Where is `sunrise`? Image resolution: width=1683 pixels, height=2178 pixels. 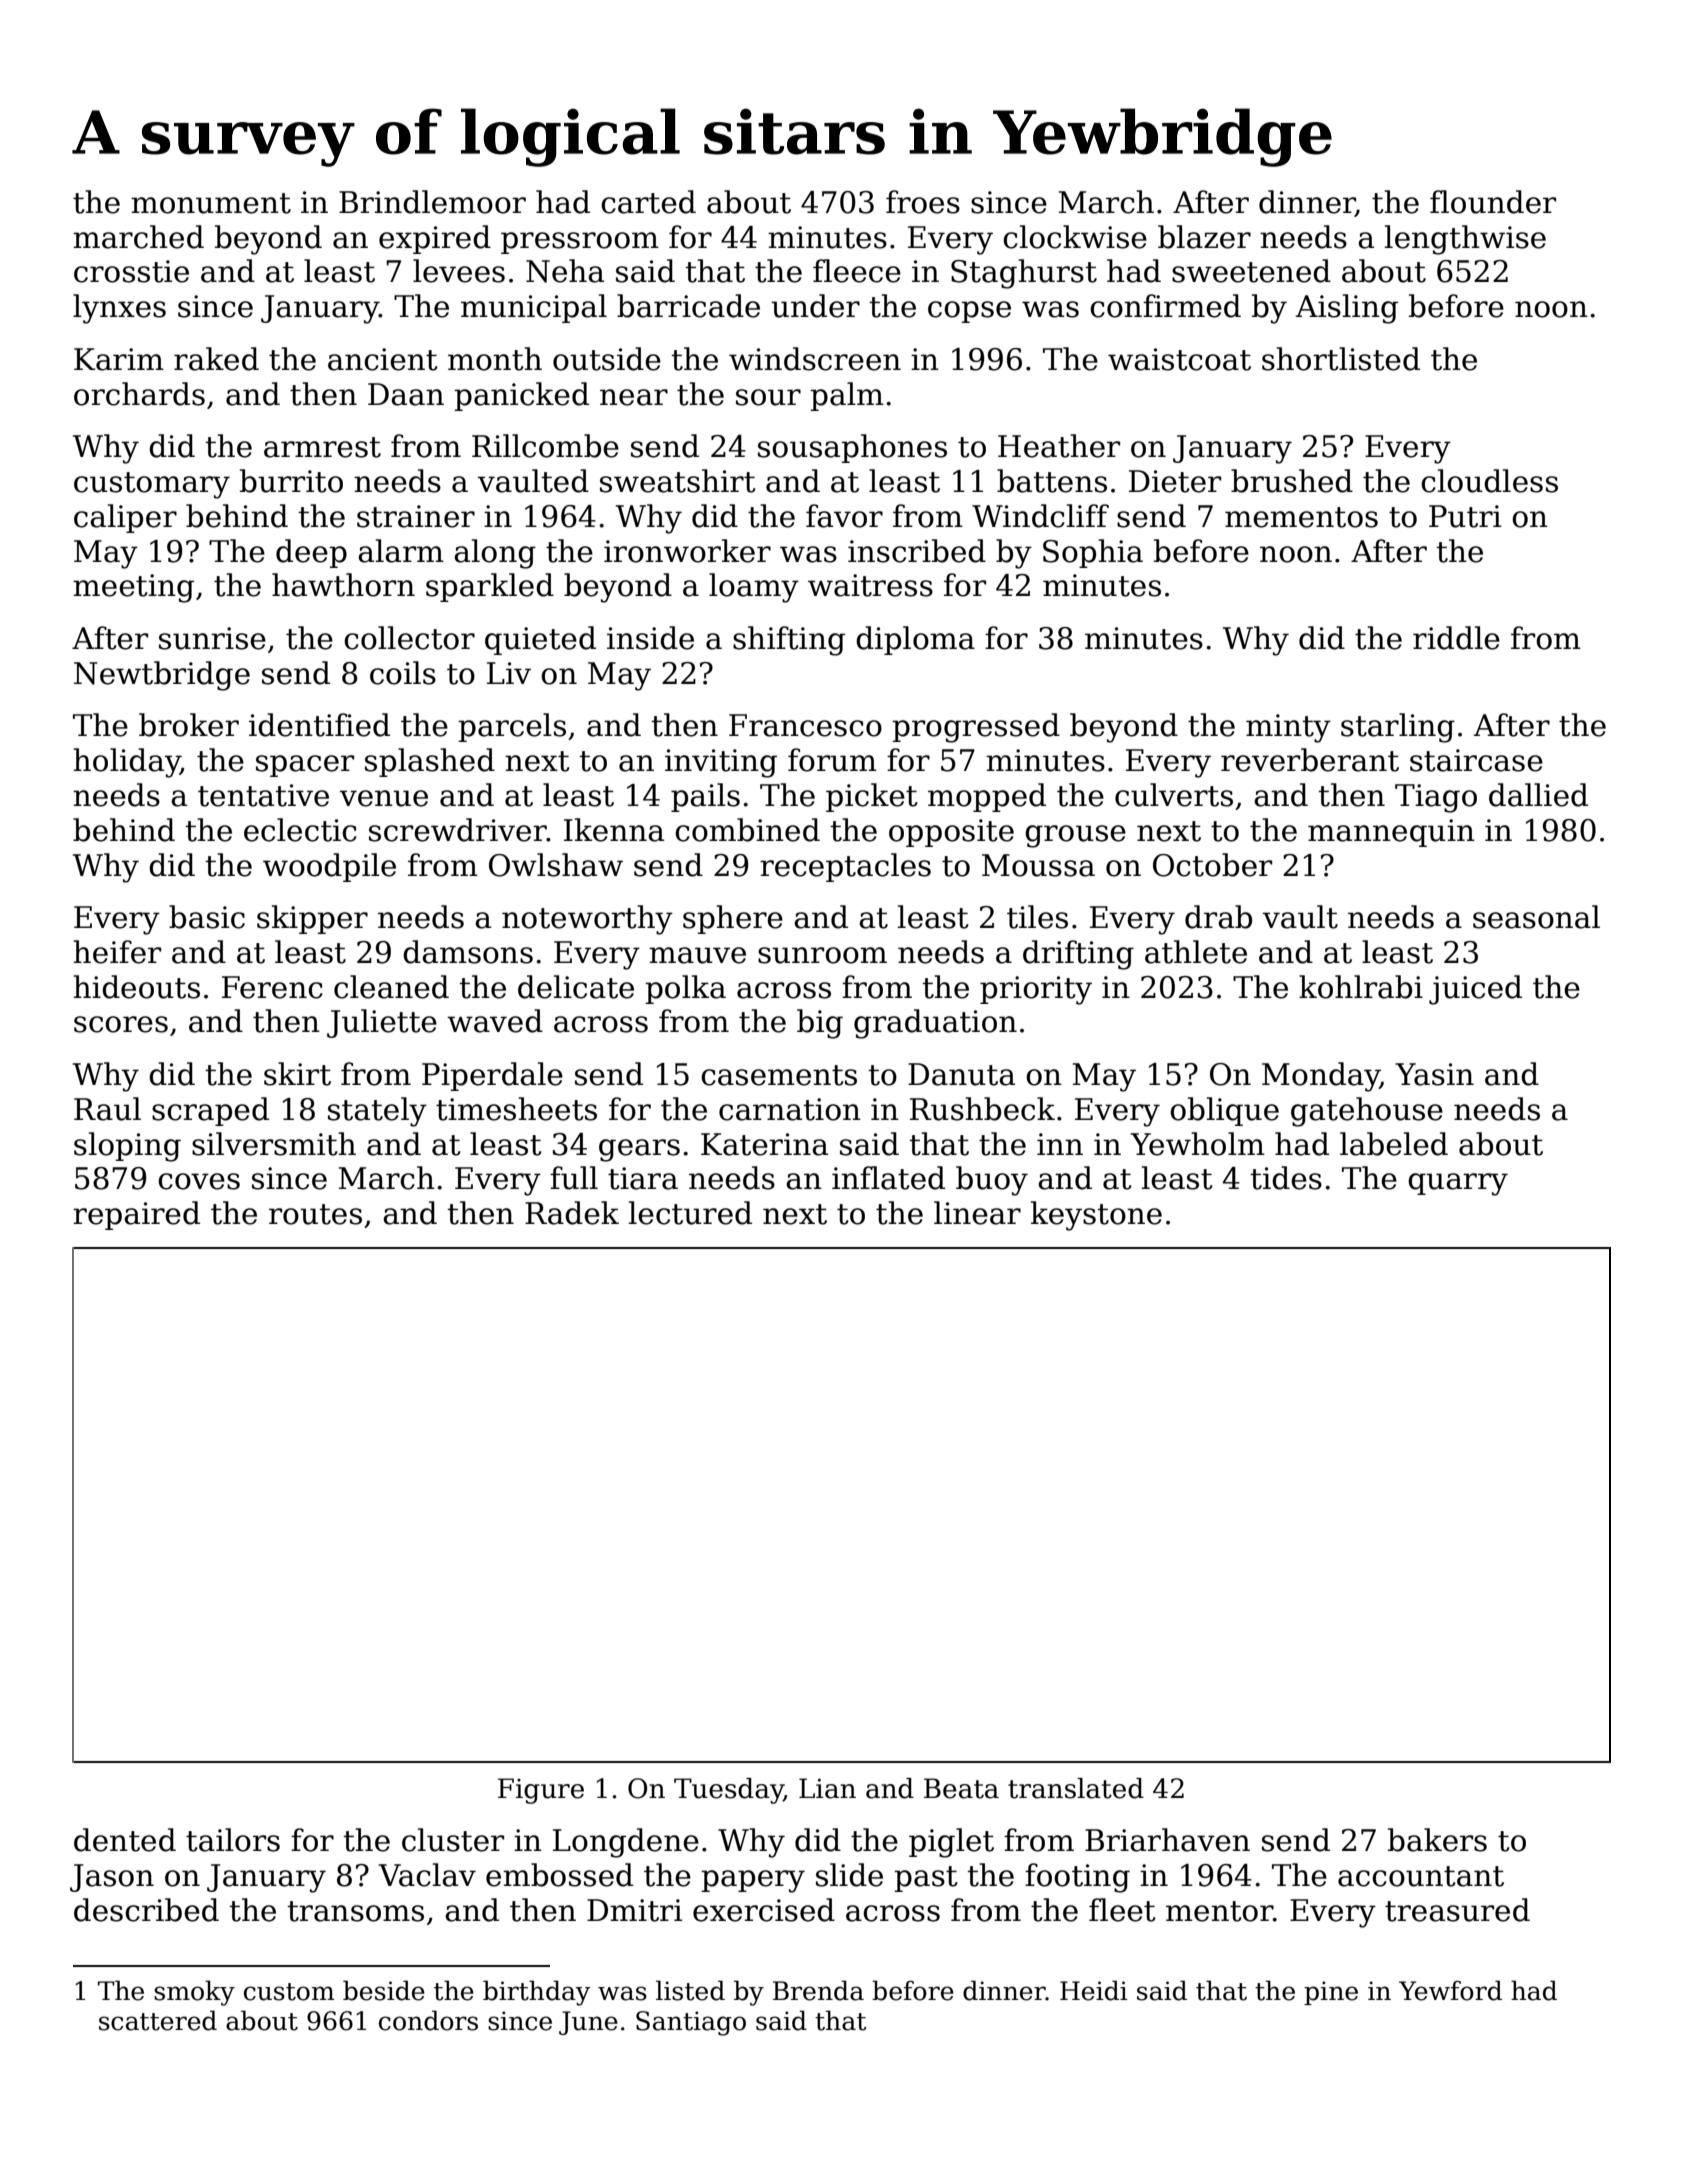 sunrise is located at coordinates (212, 638).
